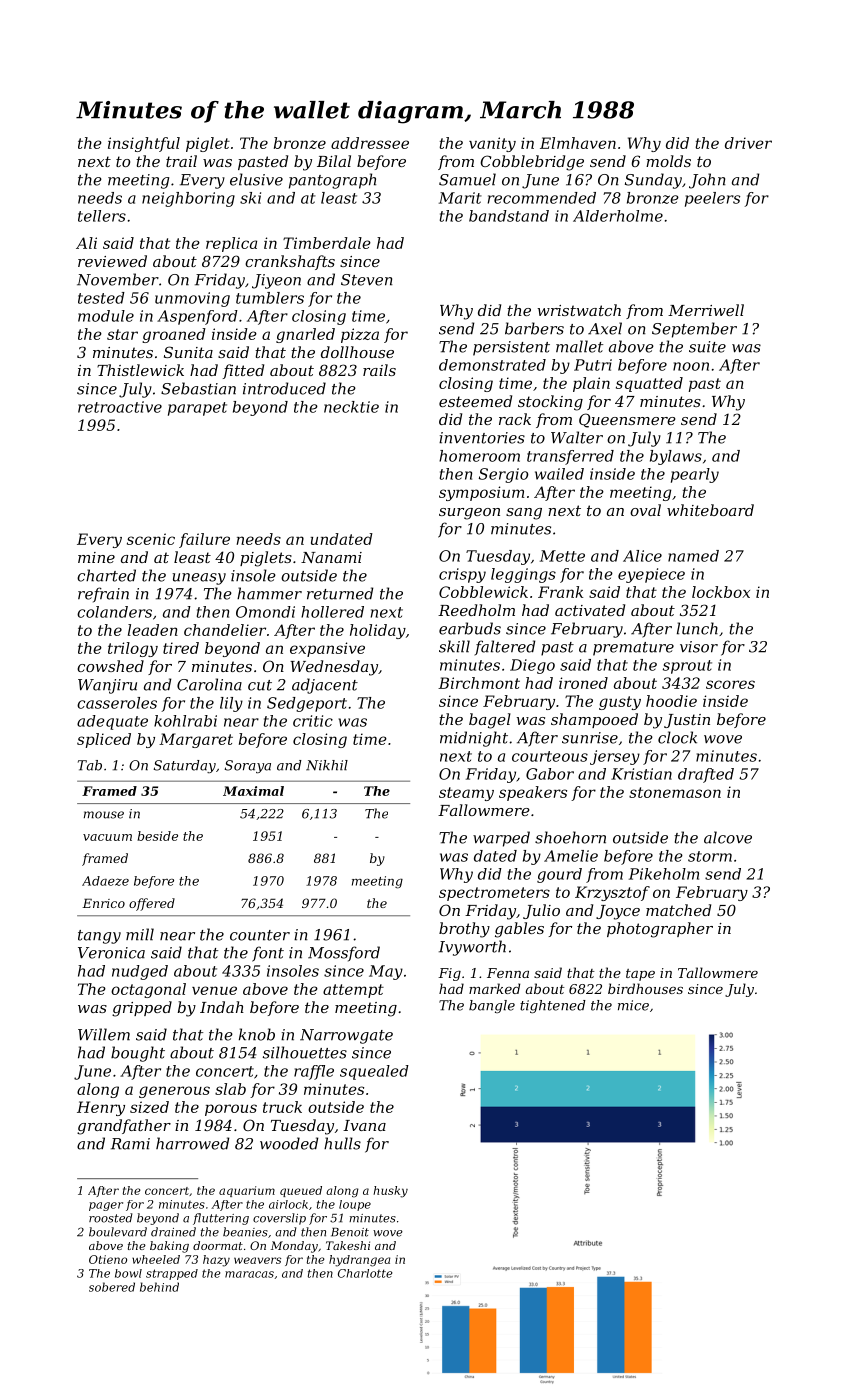  Describe the element at coordinates (159, 1287) in the screenshot. I see `behind` at that location.
